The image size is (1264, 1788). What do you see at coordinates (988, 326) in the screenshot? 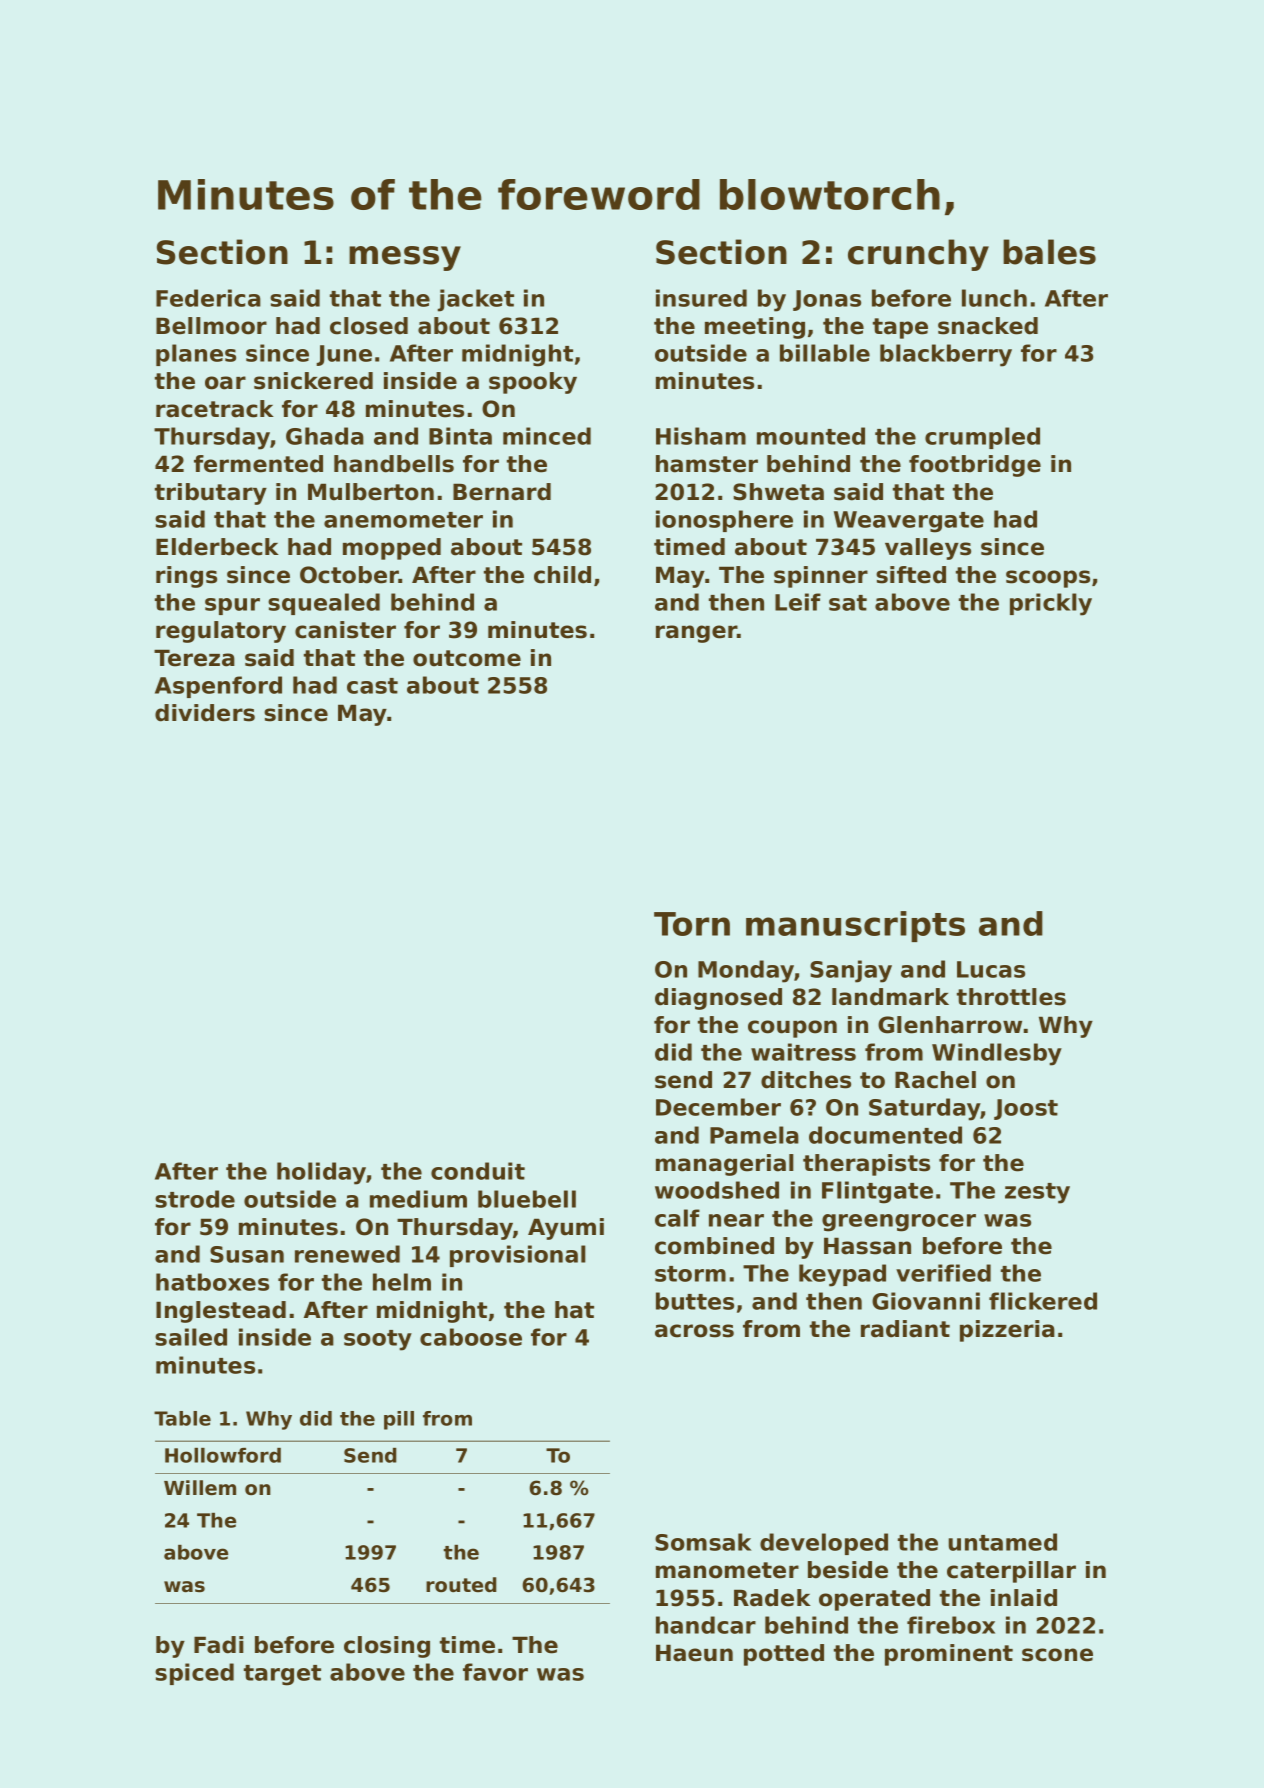
I see `snacked` at bounding box center [988, 326].
